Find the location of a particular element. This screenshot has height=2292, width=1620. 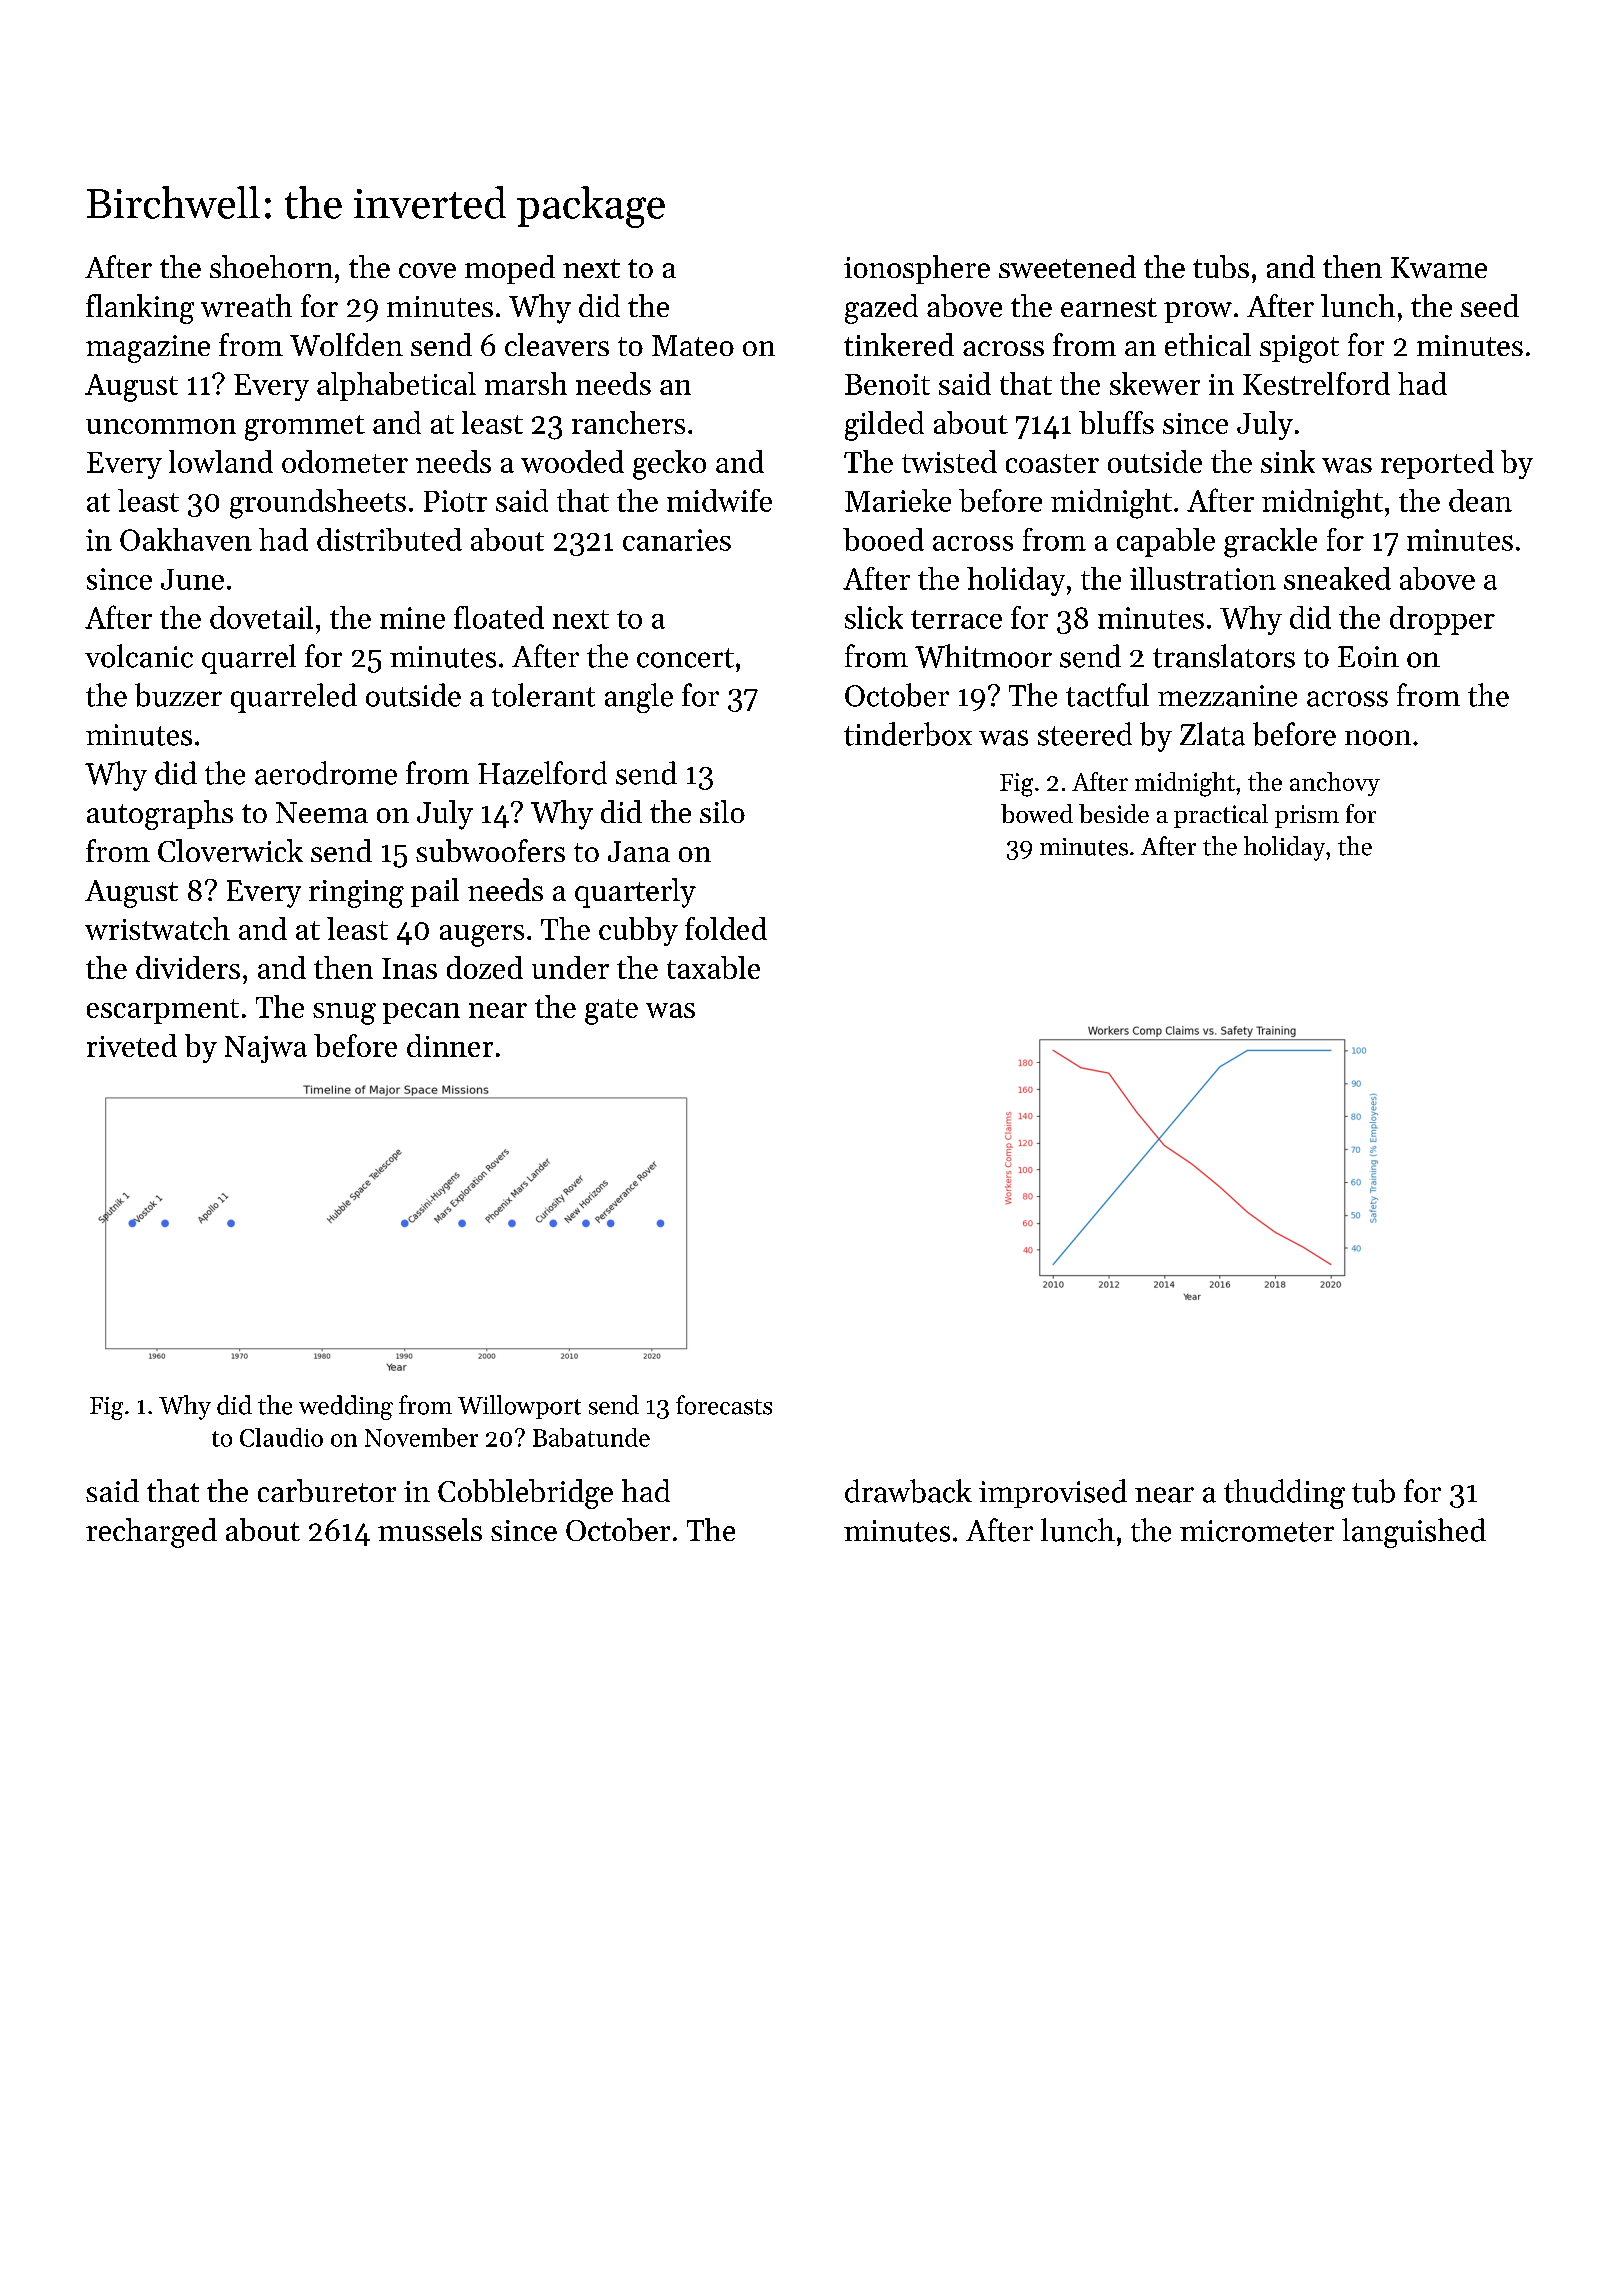

sweetened is located at coordinates (1067, 266).
